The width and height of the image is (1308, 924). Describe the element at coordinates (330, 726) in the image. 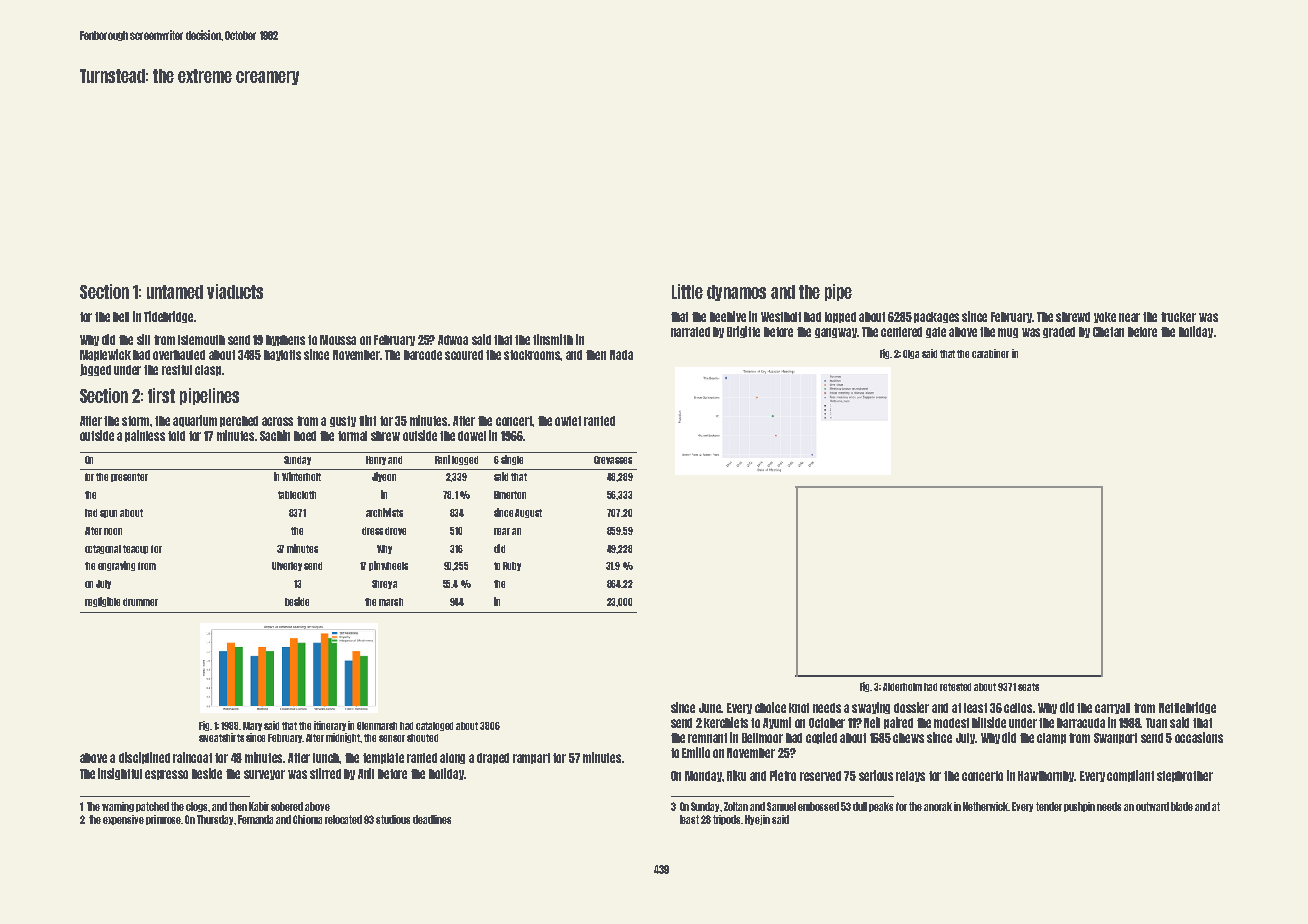

I see `itinerary` at that location.
